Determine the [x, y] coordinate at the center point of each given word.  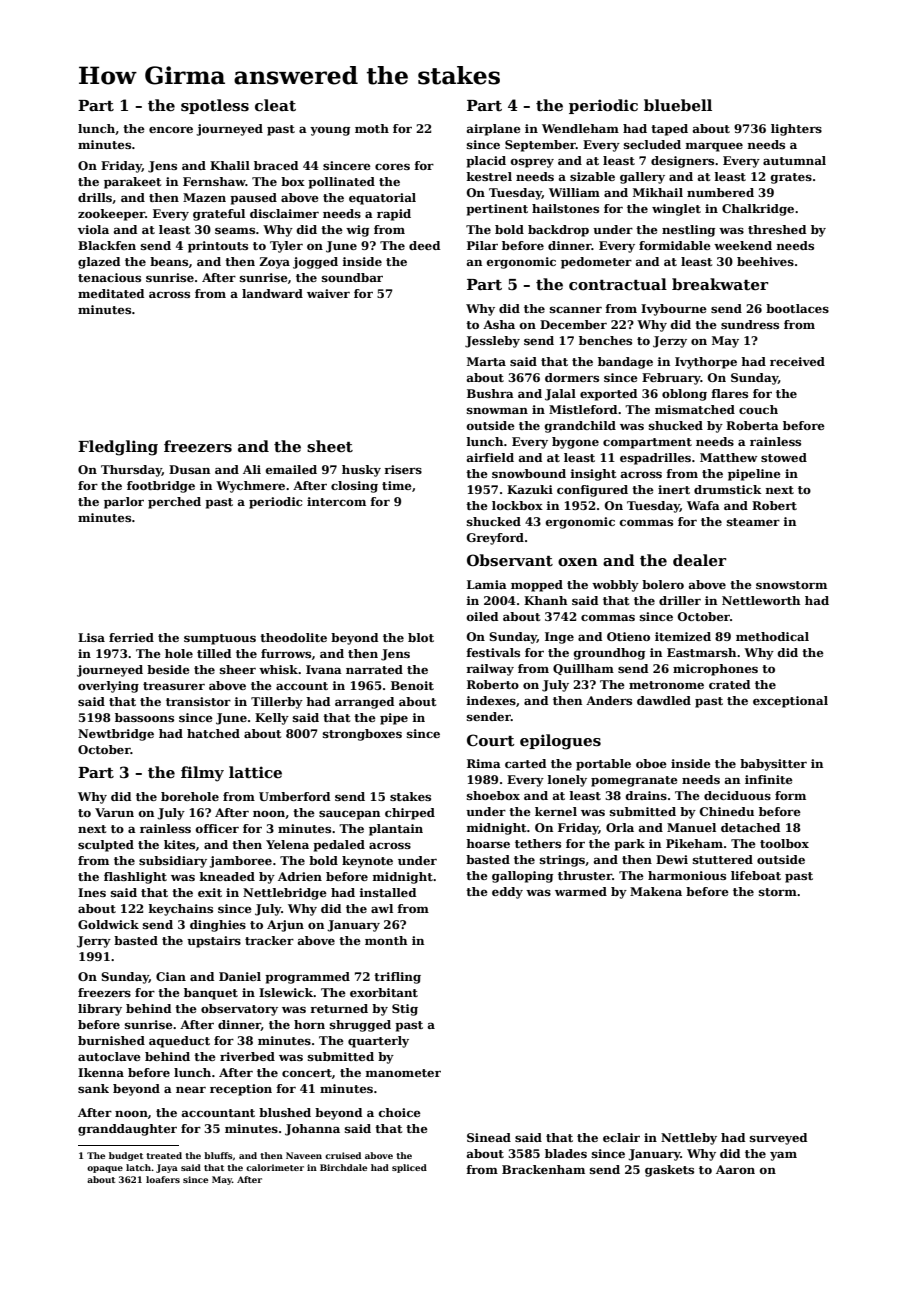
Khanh [545, 600]
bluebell [678, 105]
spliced [409, 1168]
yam [783, 1156]
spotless [215, 106]
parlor [124, 503]
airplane [493, 130]
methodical [772, 636]
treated [164, 1155]
